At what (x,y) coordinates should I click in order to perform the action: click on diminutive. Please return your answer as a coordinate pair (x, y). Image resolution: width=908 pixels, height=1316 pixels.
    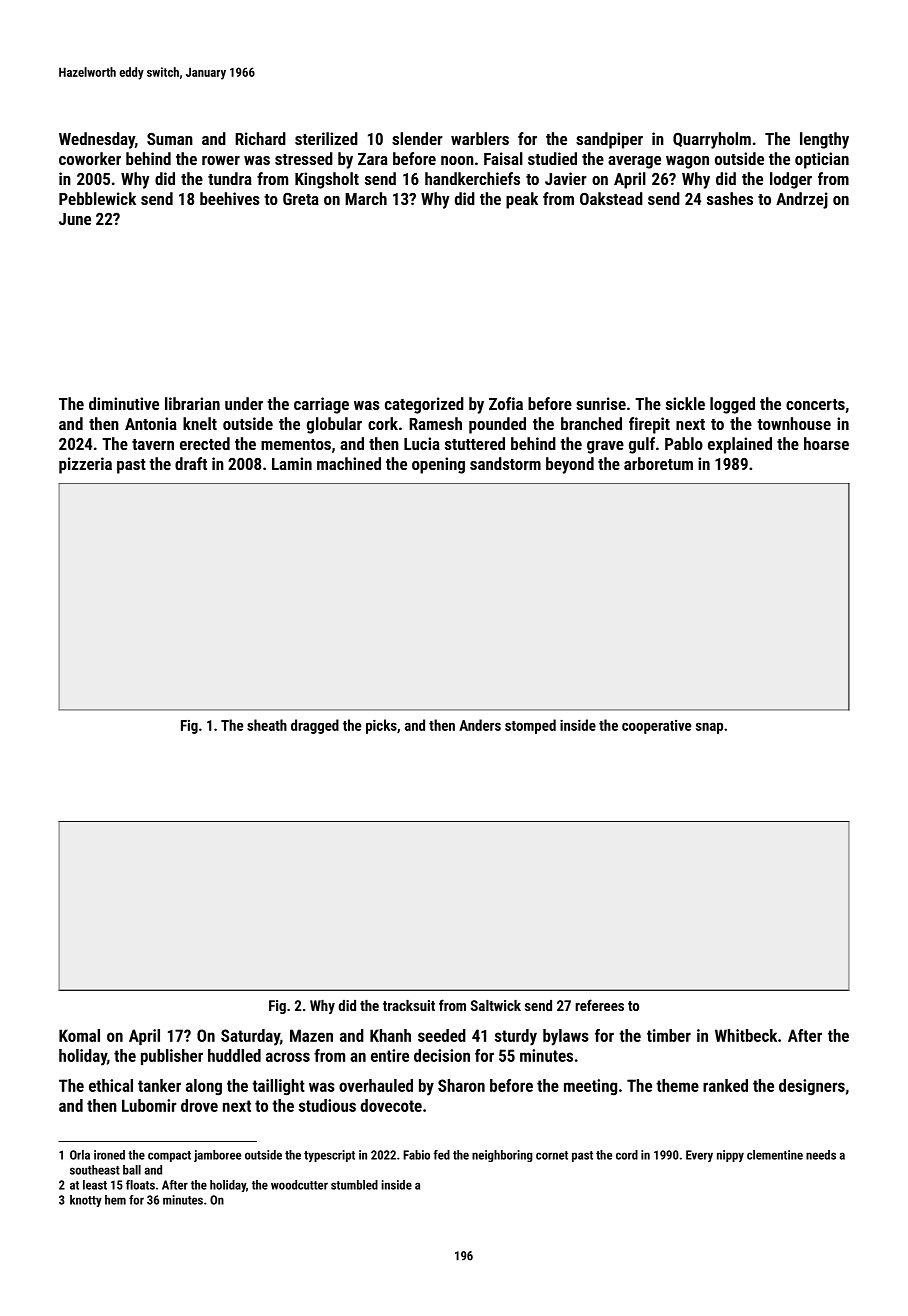
    Looking at the image, I should click on (124, 403).
